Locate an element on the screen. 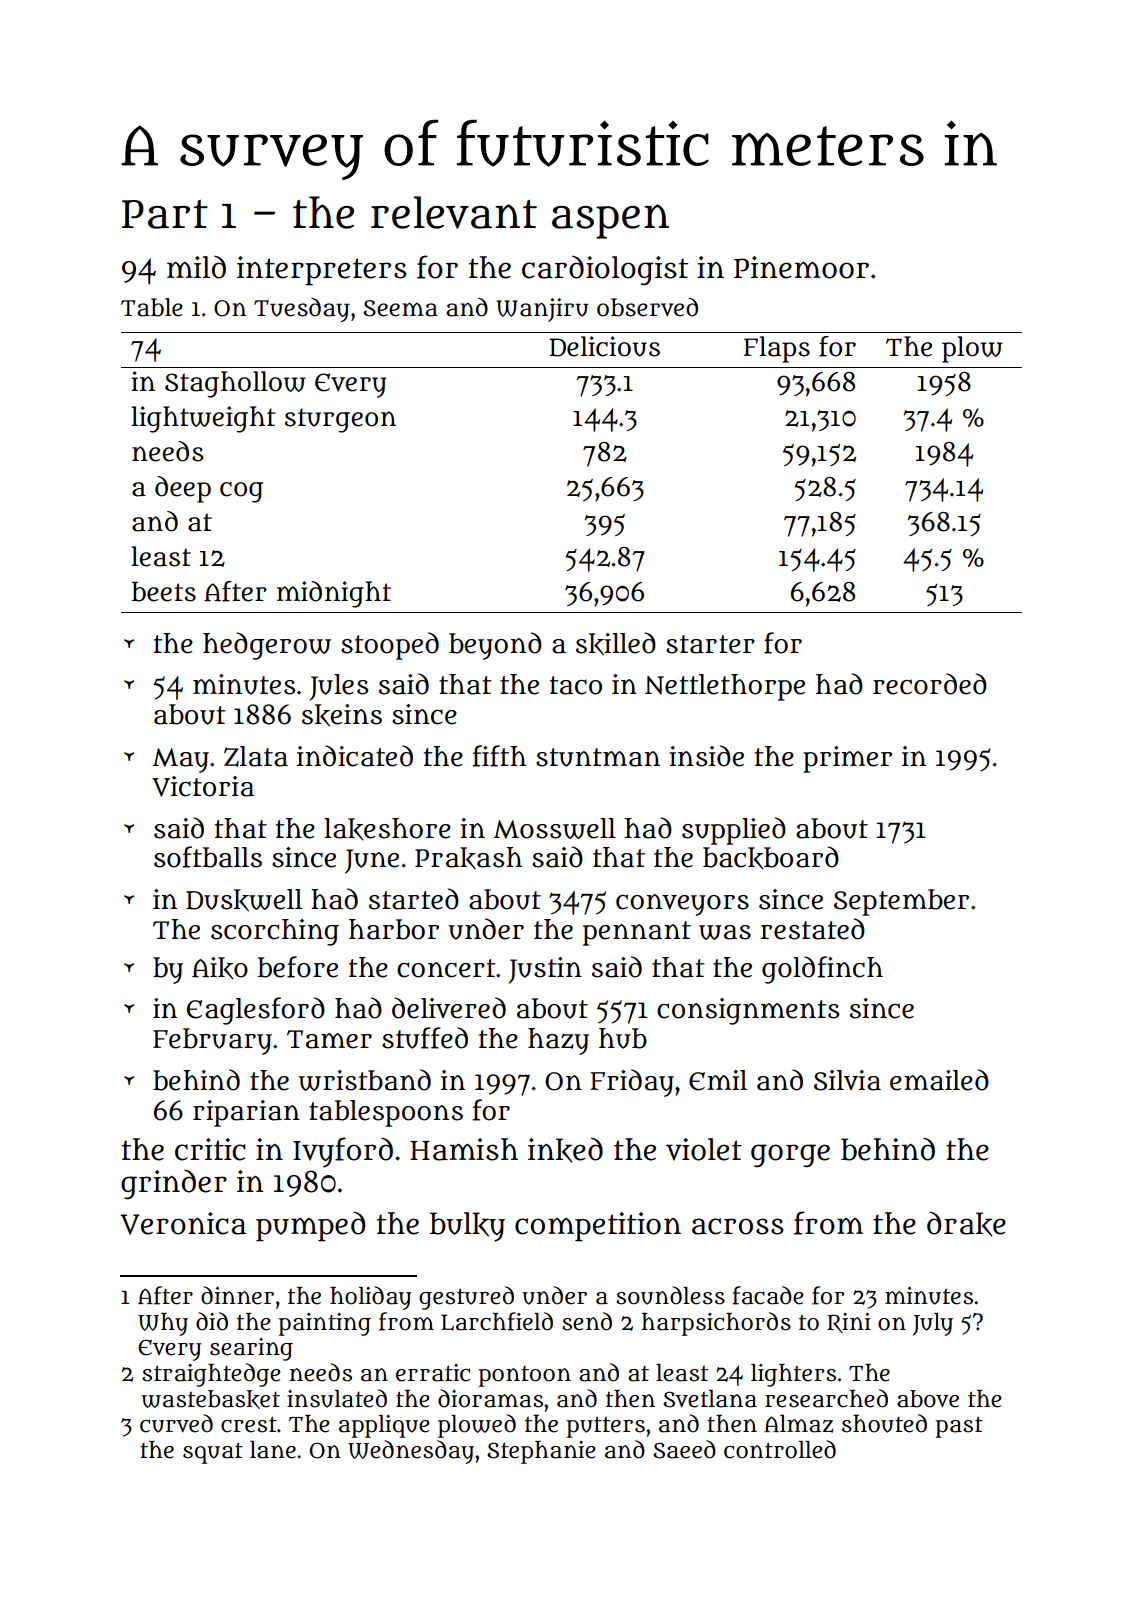 The image size is (1142, 1622). stuffed is located at coordinates (425, 1038).
